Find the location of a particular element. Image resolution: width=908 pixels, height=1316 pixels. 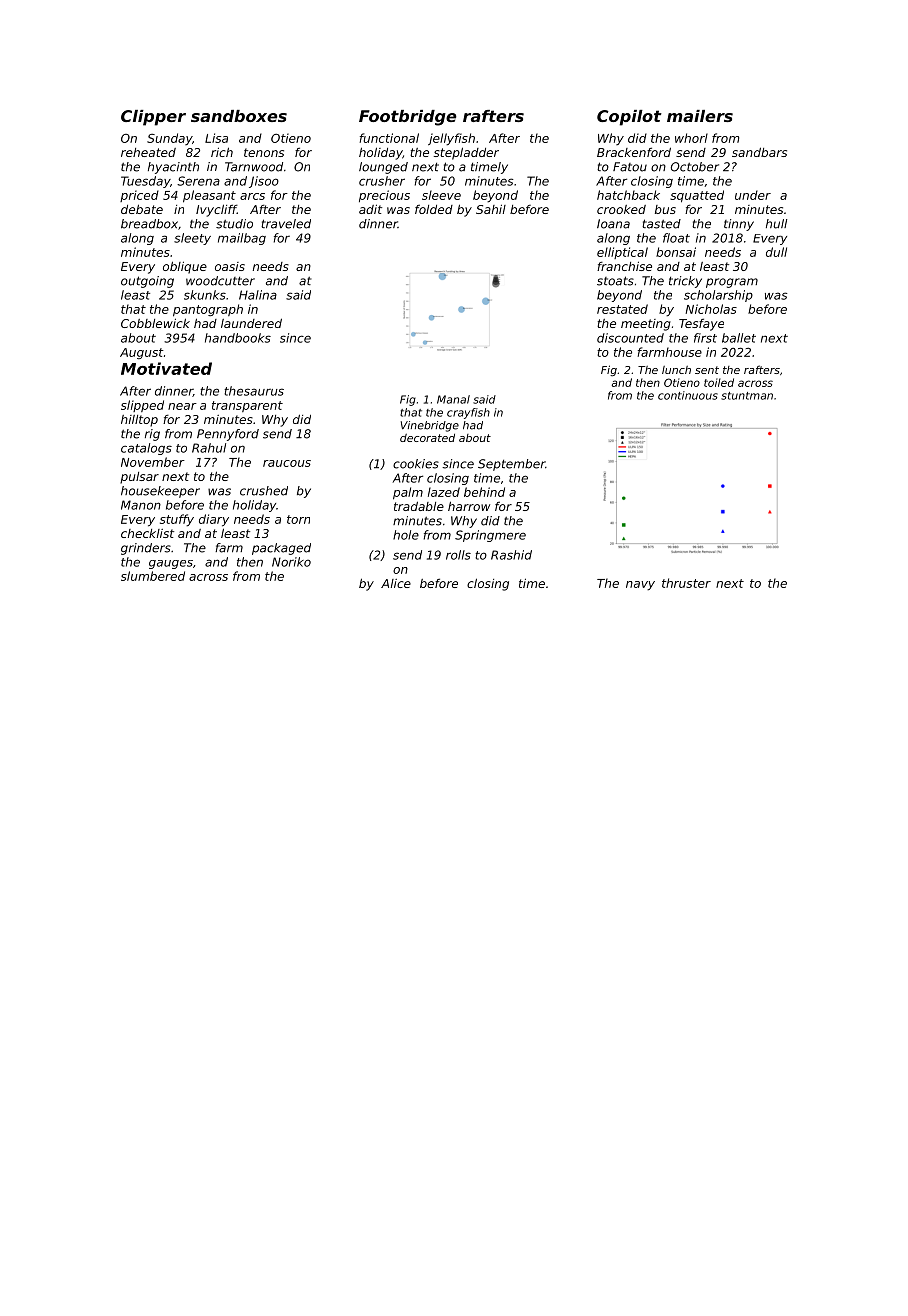

outgoing is located at coordinates (147, 282).
